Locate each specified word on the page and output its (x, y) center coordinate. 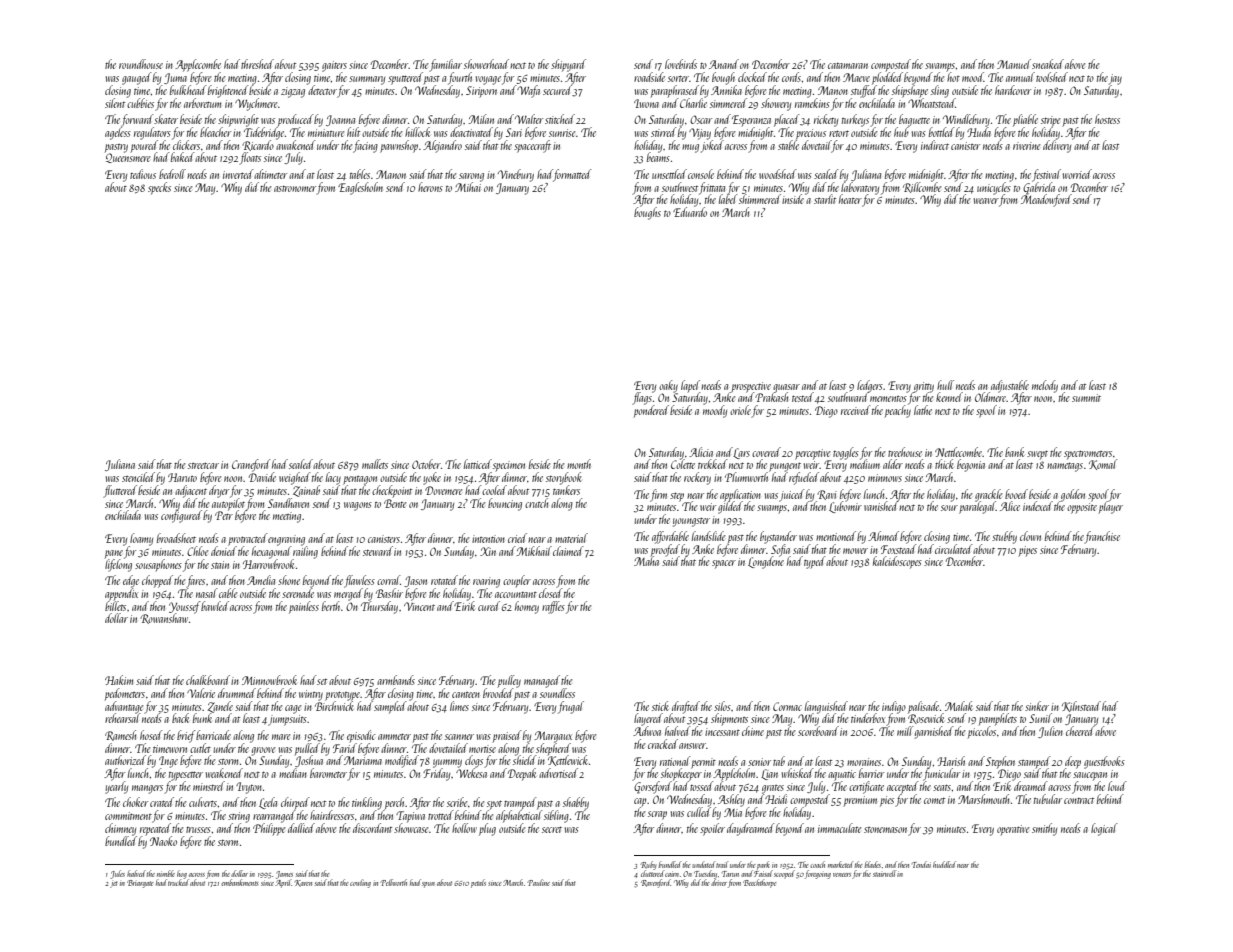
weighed (295, 478)
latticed (478, 464)
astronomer (295, 189)
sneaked (1048, 64)
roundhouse (141, 64)
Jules (118, 874)
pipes (1027, 551)
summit (1086, 398)
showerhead (486, 64)
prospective (750, 387)
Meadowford (1046, 200)
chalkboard (208, 680)
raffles (553, 607)
